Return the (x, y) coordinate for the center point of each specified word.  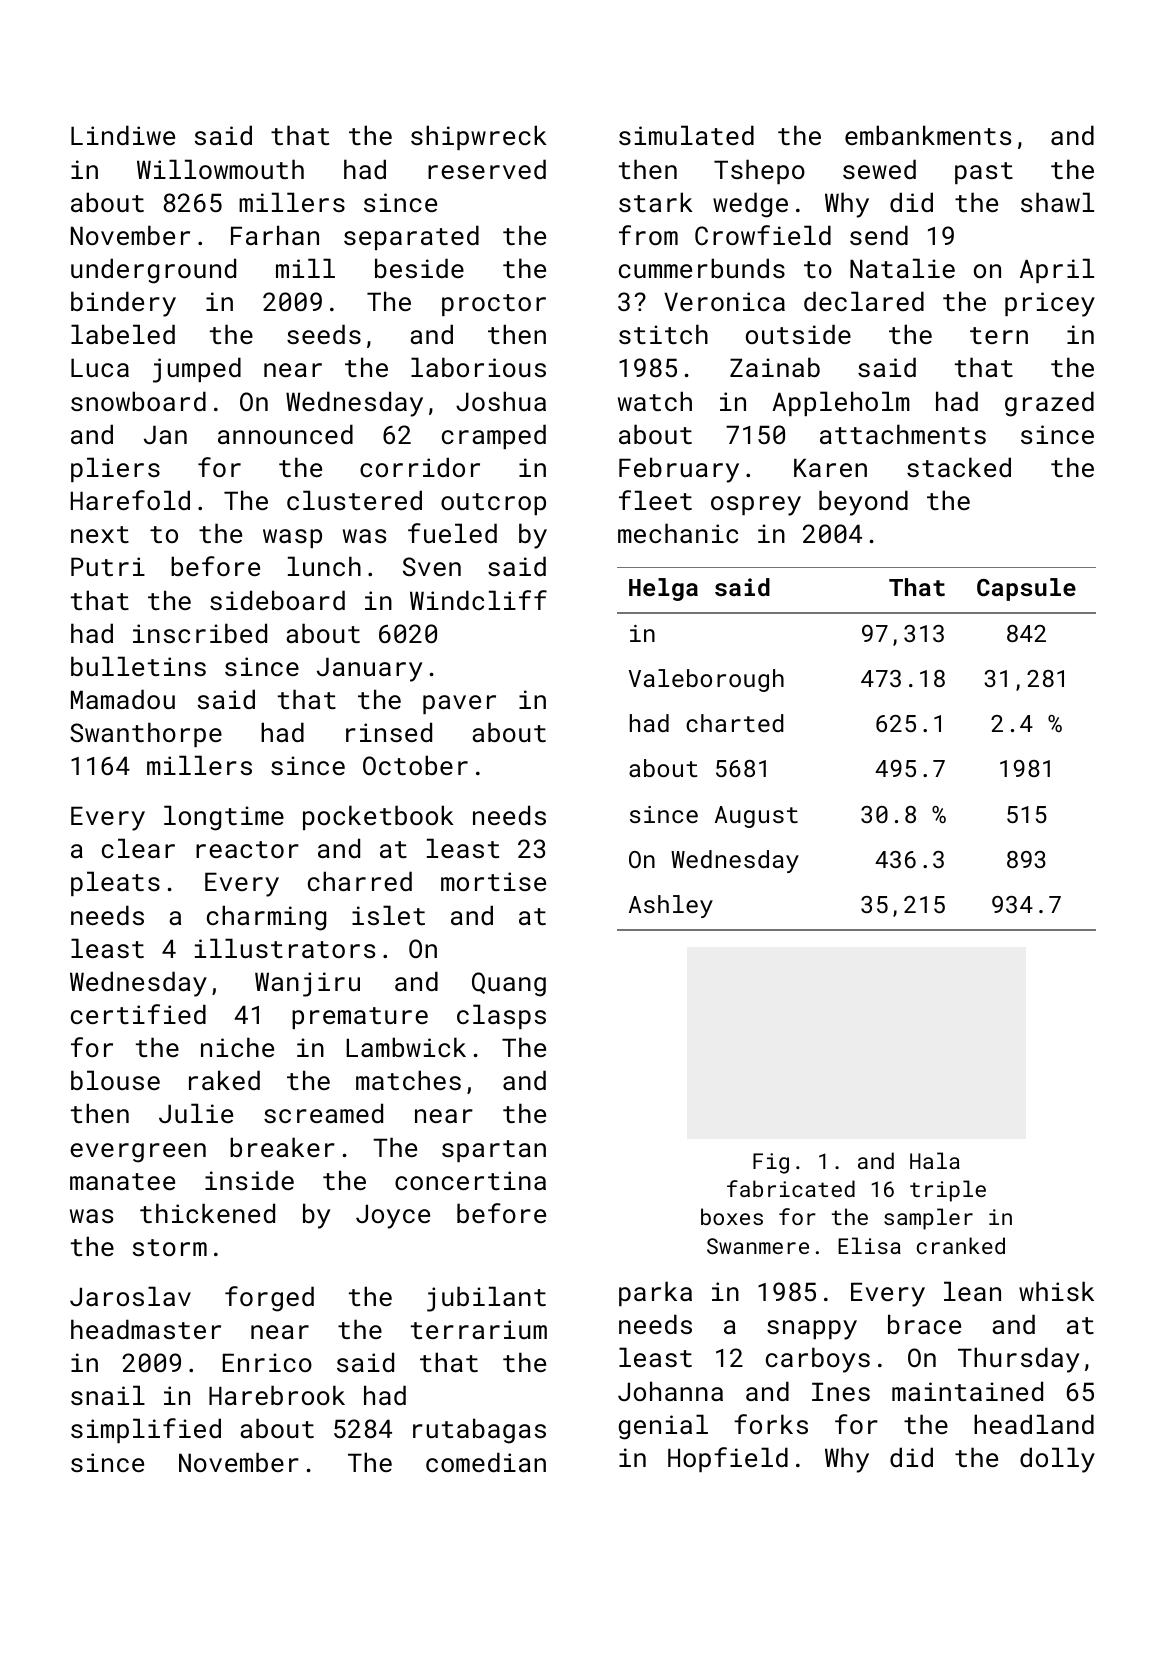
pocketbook (378, 817)
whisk (1056, 1291)
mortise (493, 881)
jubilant (486, 1299)
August (756, 817)
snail (108, 1395)
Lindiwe (123, 135)
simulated (686, 135)
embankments (928, 135)
